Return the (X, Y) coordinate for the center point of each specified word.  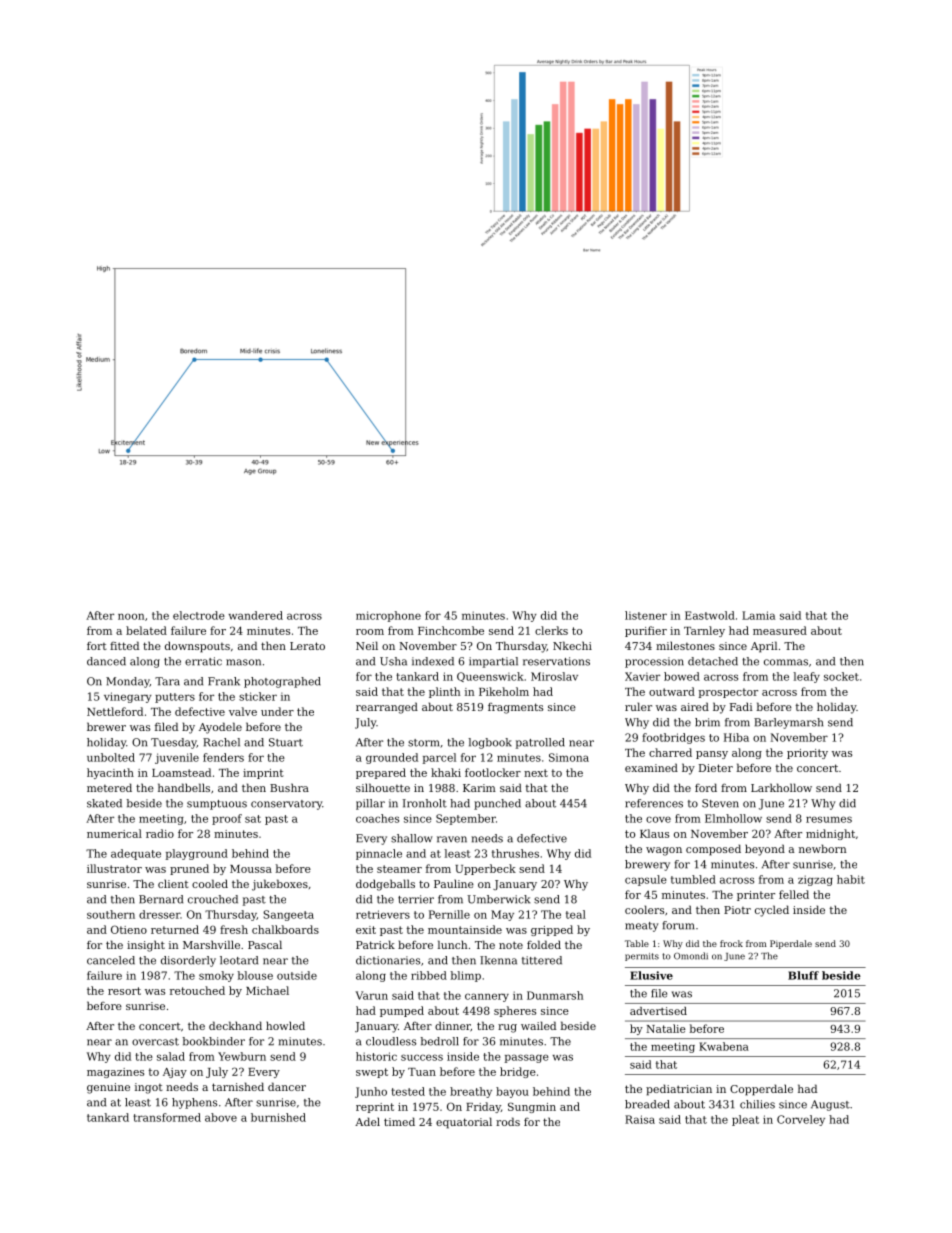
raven (452, 839)
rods (508, 1121)
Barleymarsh (788, 723)
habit (851, 879)
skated (104, 803)
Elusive (651, 975)
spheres (515, 1011)
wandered (256, 615)
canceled (111, 960)
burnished (278, 1117)
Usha (393, 661)
